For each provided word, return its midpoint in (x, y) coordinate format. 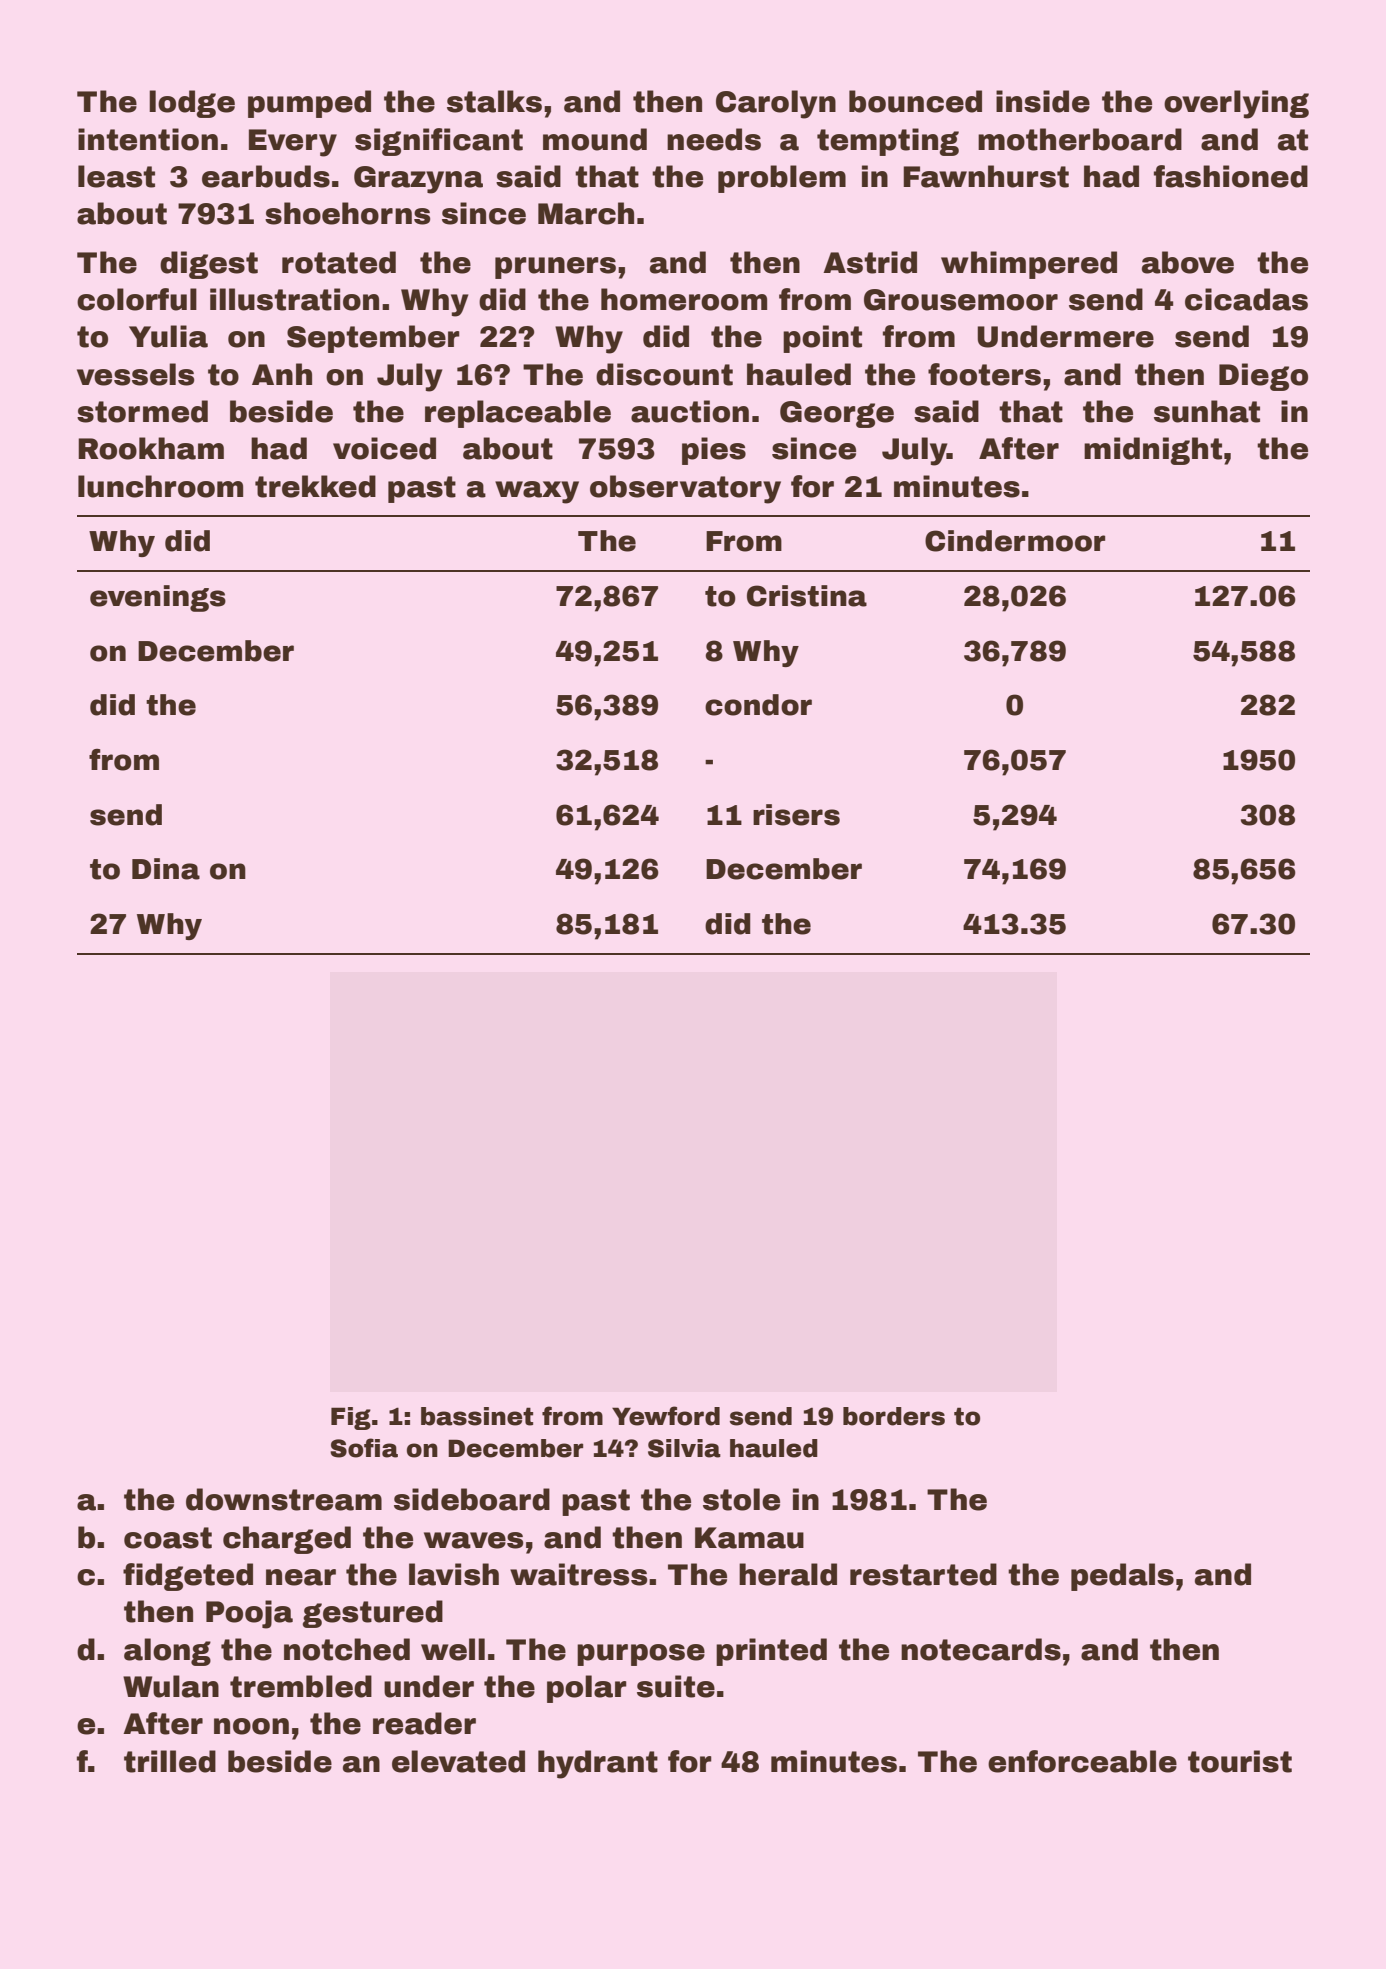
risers (796, 815)
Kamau (749, 1538)
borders (894, 1416)
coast (168, 1538)
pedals (1122, 1577)
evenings (158, 598)
